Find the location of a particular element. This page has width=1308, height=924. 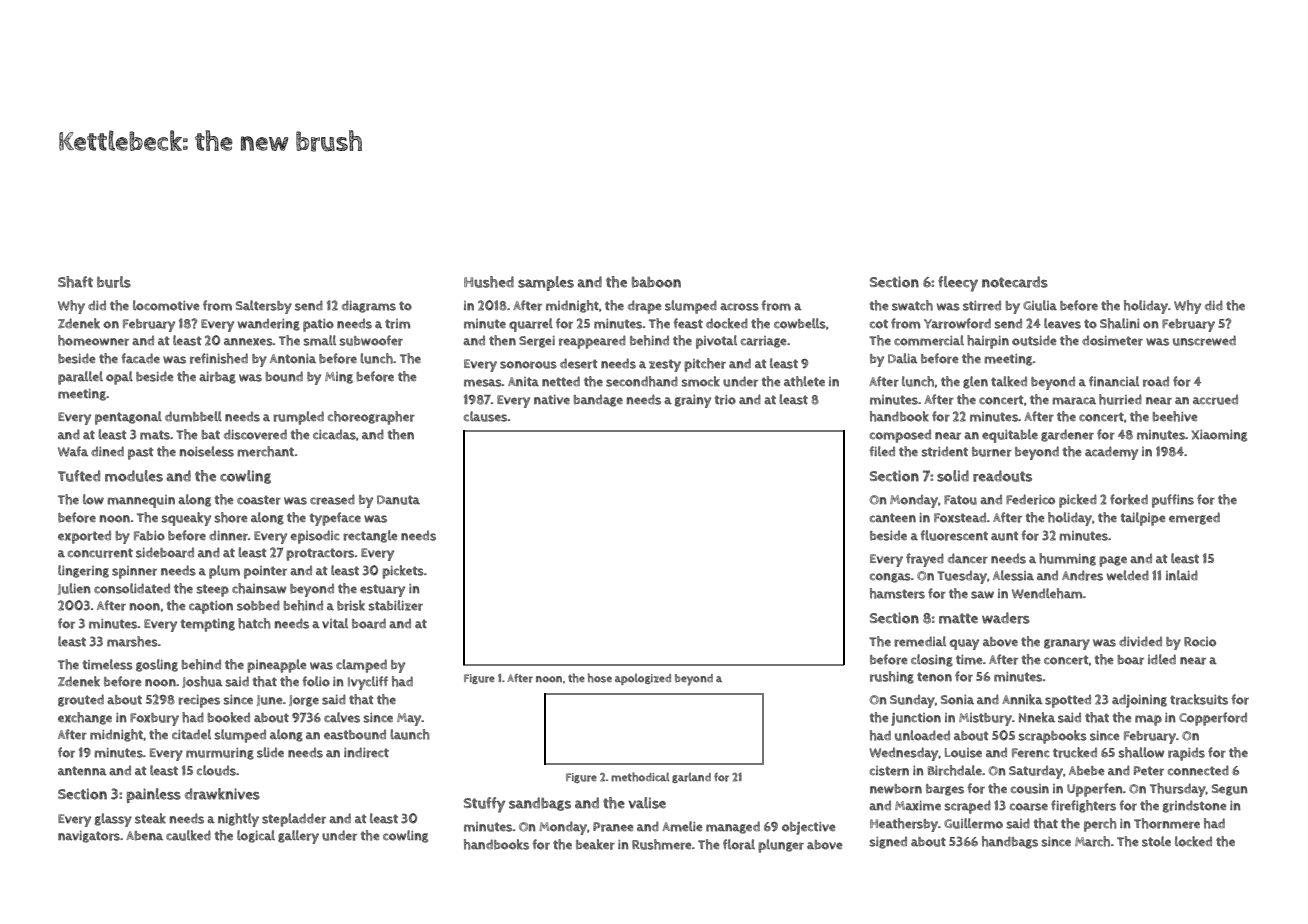

rapids is located at coordinates (1186, 754).
